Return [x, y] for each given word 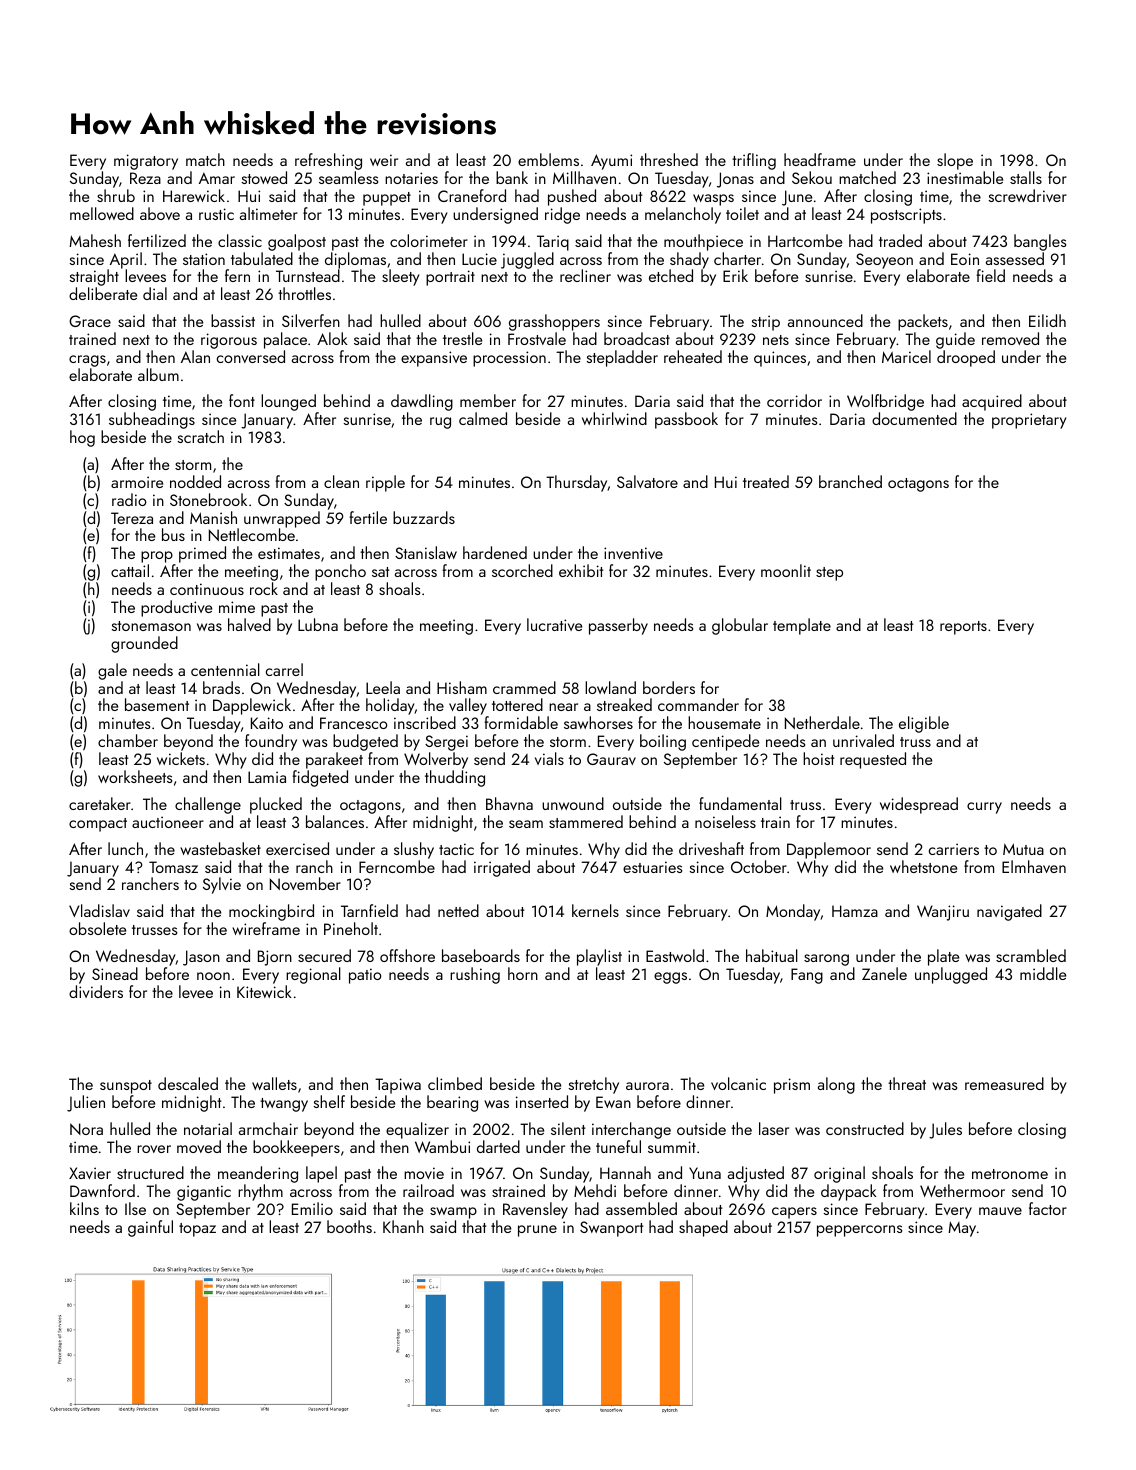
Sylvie [222, 885]
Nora [86, 1129]
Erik [735, 275]
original [839, 1174]
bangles [1040, 242]
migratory [146, 162]
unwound [573, 803]
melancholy [683, 215]
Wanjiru [943, 913]
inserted [542, 1101]
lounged [288, 402]
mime [237, 607]
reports [963, 628]
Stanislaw [426, 552]
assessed [1015, 258]
